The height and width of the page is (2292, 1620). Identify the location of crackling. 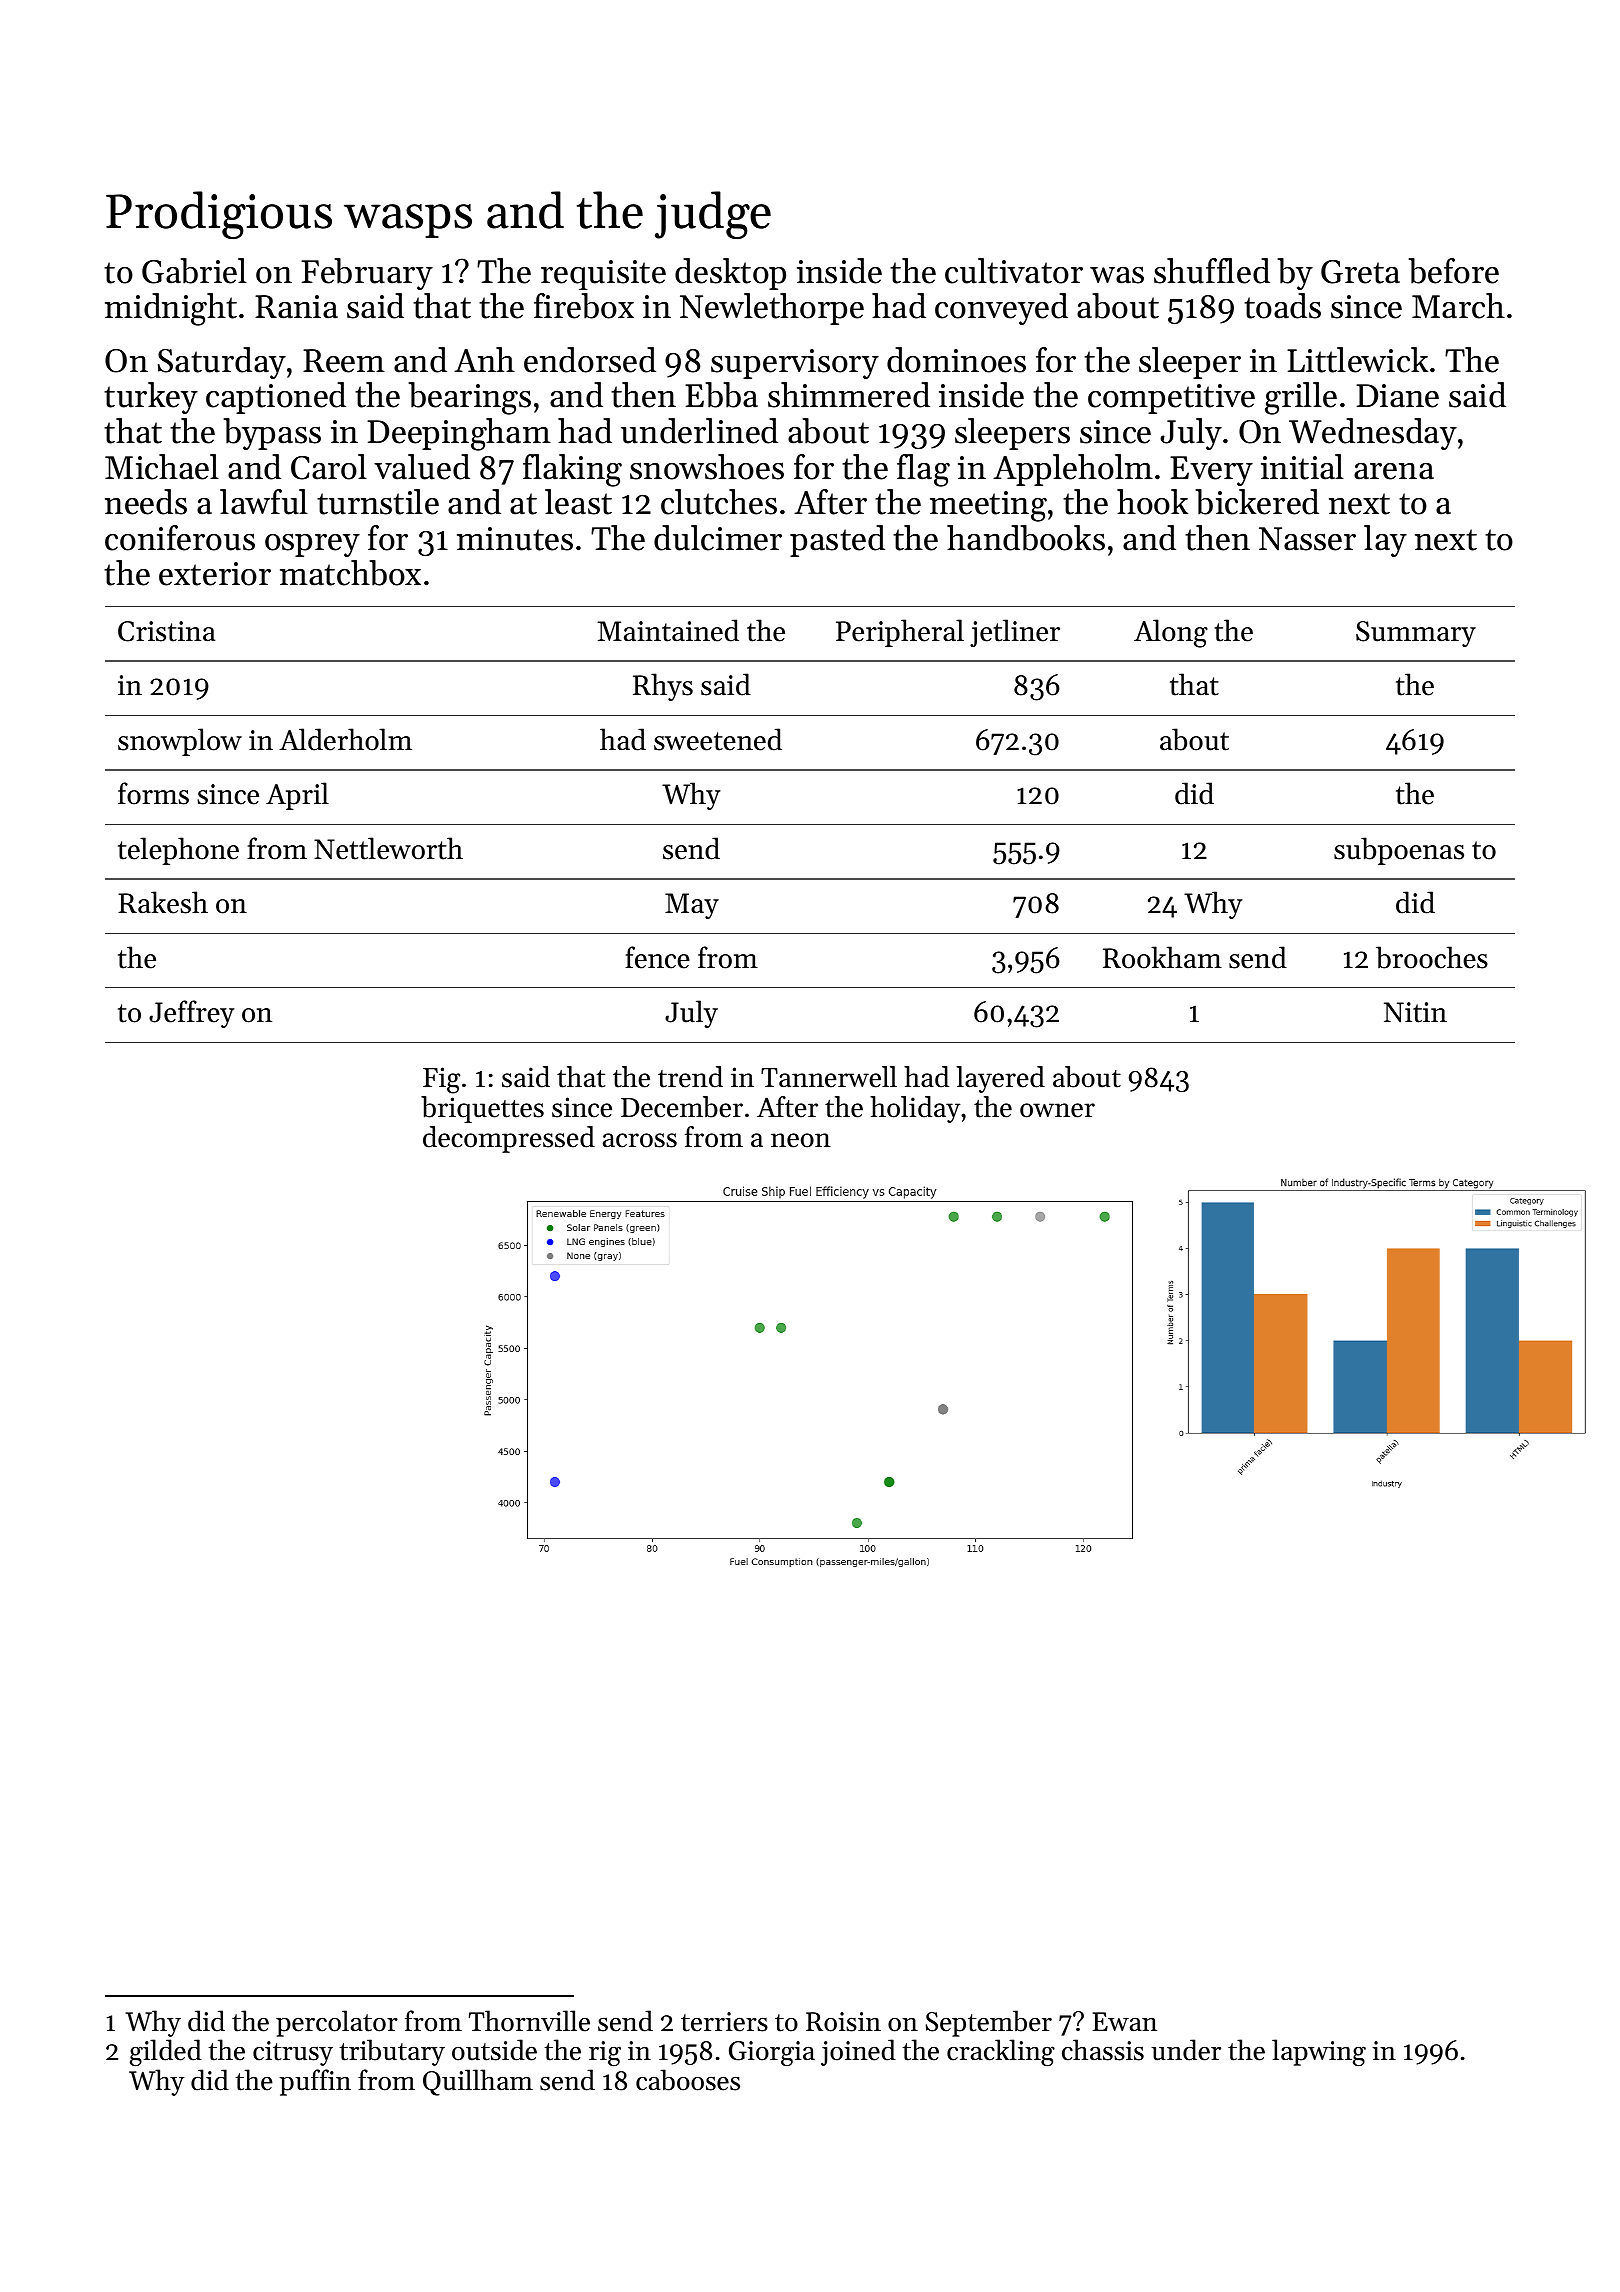
(1001, 2053).
